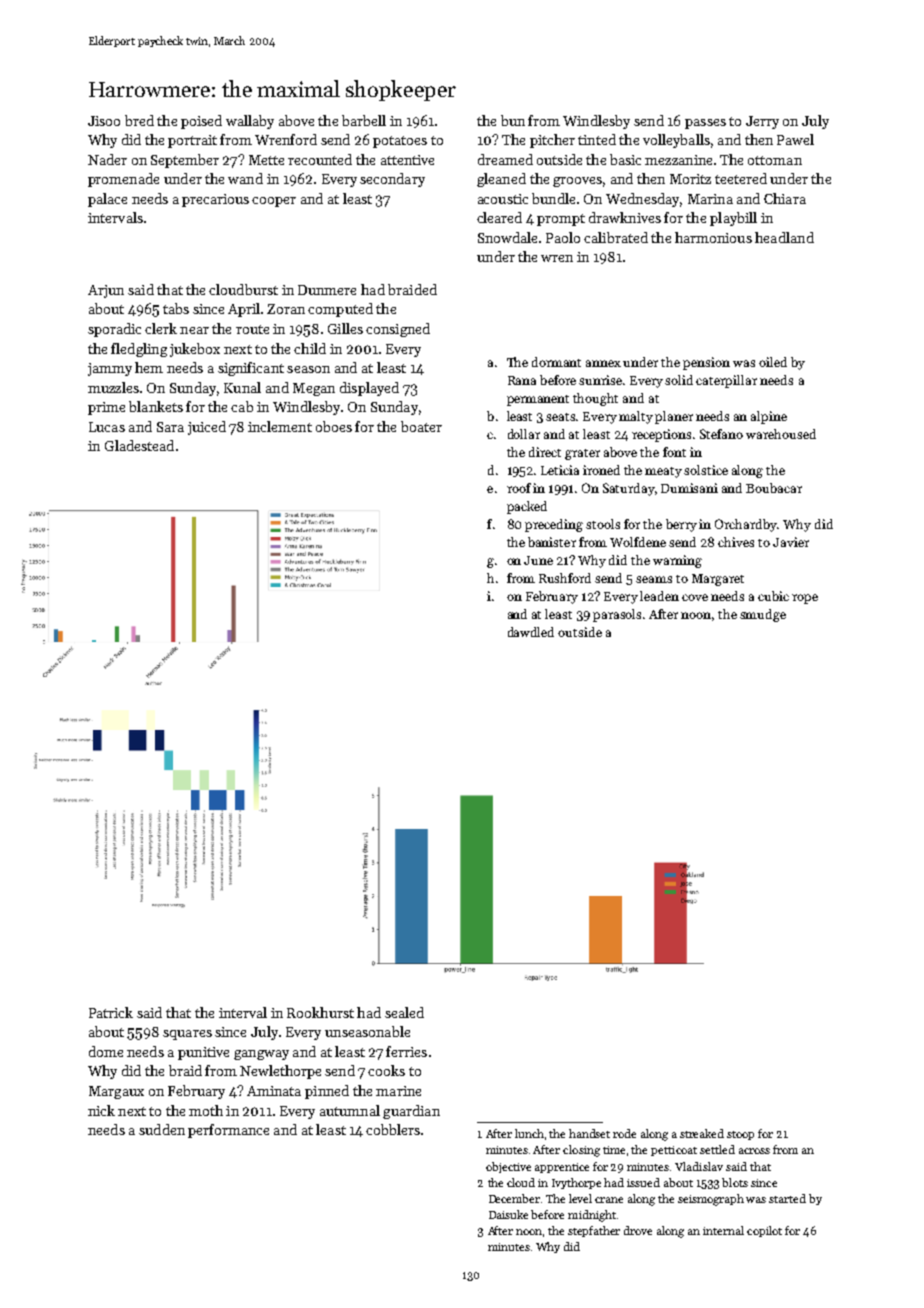 This screenshot has height=1308, width=924. Describe the element at coordinates (274, 202) in the screenshot. I see `cooper` at that location.
